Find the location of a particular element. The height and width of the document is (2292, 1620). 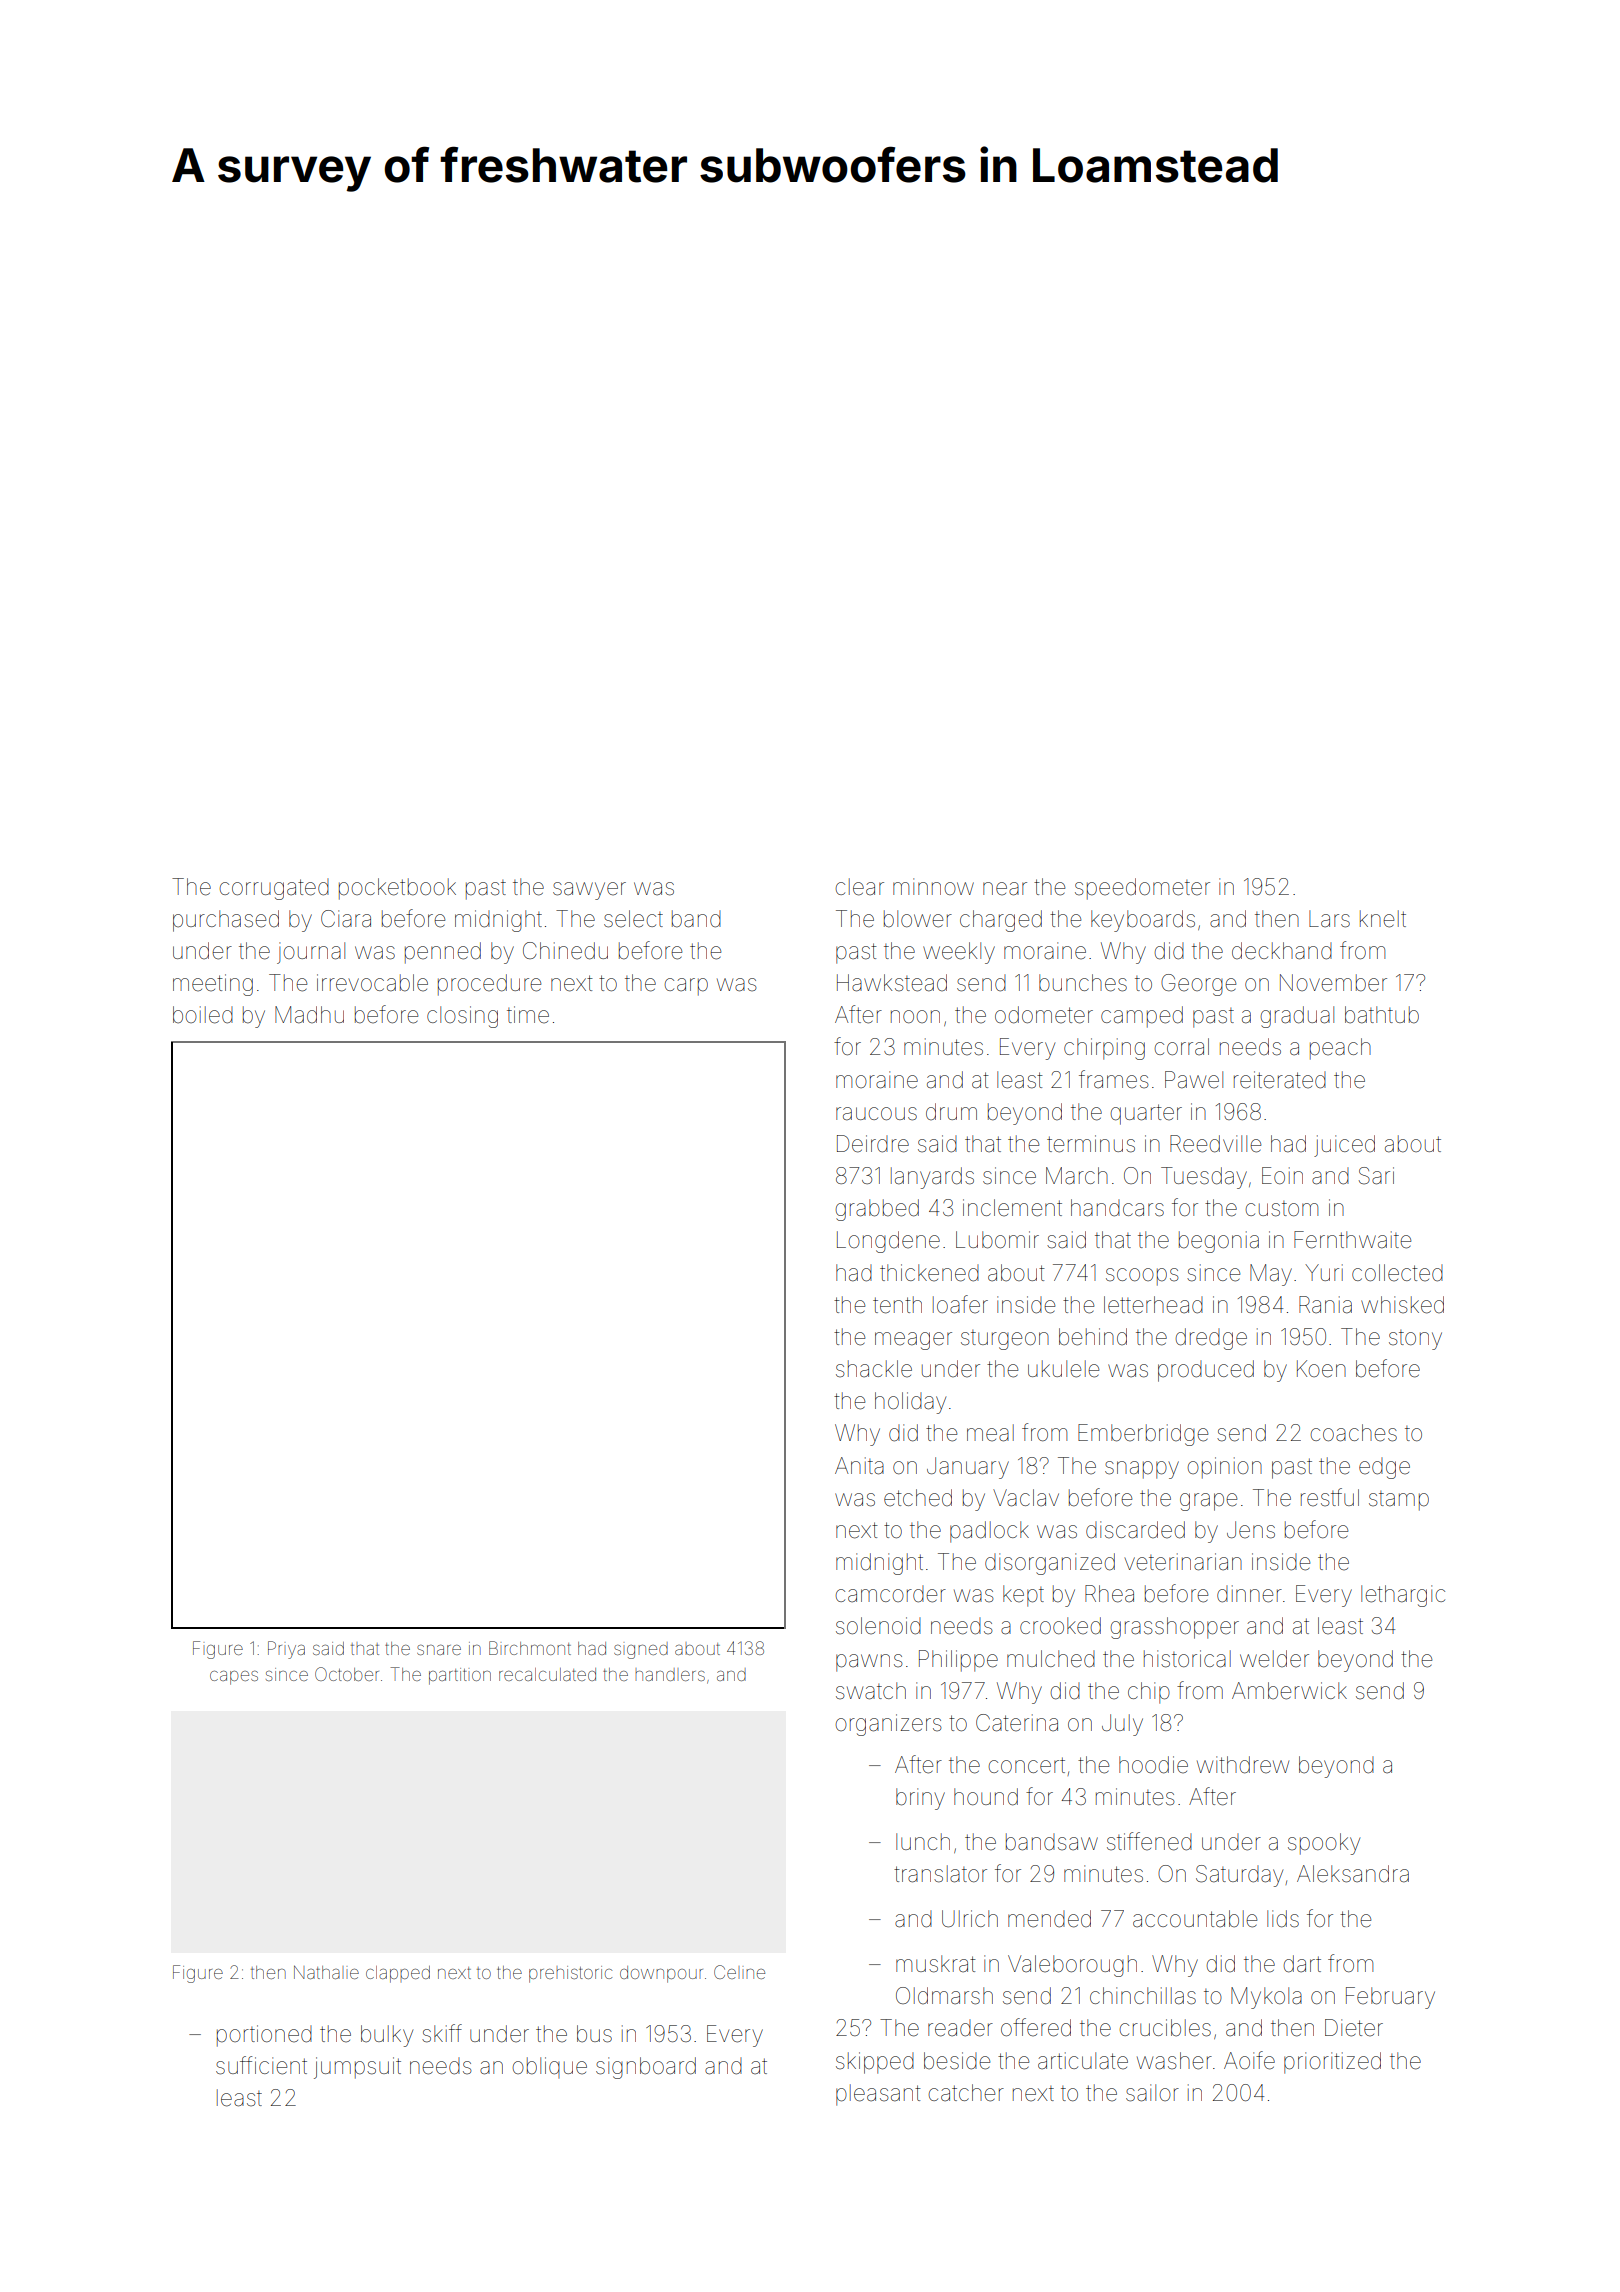

stony is located at coordinates (1415, 1340).
